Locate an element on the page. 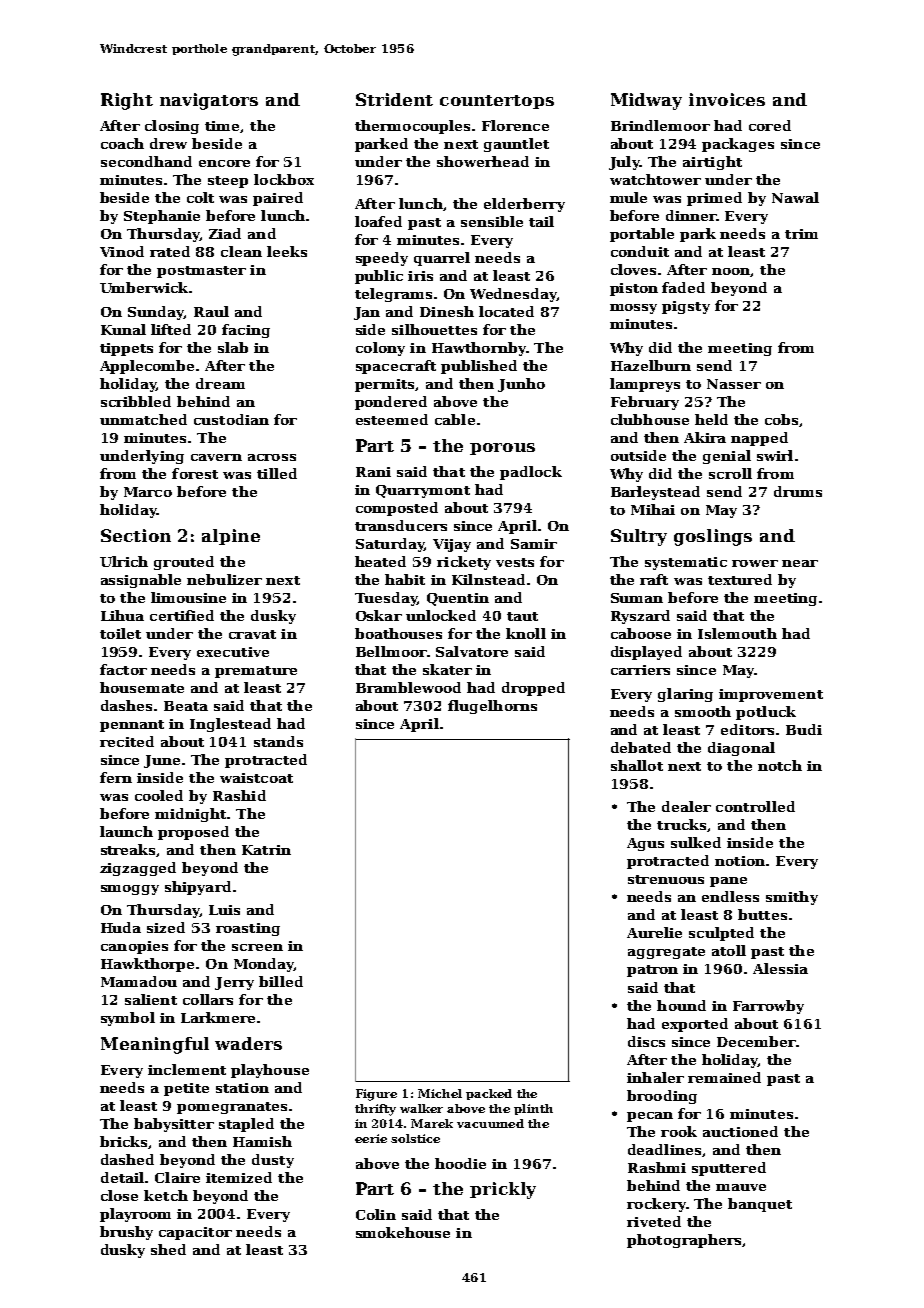 The width and height of the image is (924, 1308). invoices is located at coordinates (727, 99).
